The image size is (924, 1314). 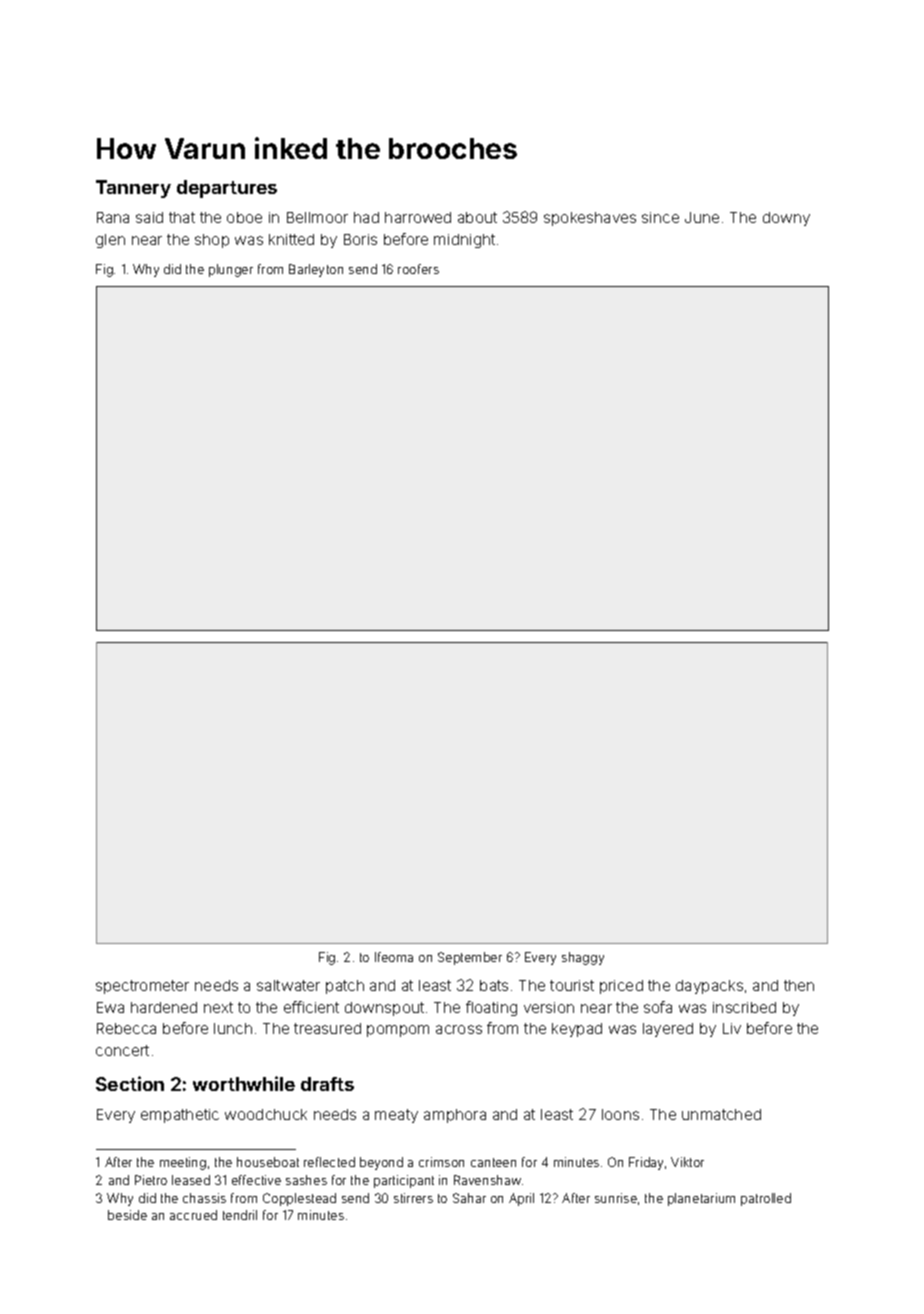 What do you see at coordinates (470, 958) in the document?
I see `September` at bounding box center [470, 958].
